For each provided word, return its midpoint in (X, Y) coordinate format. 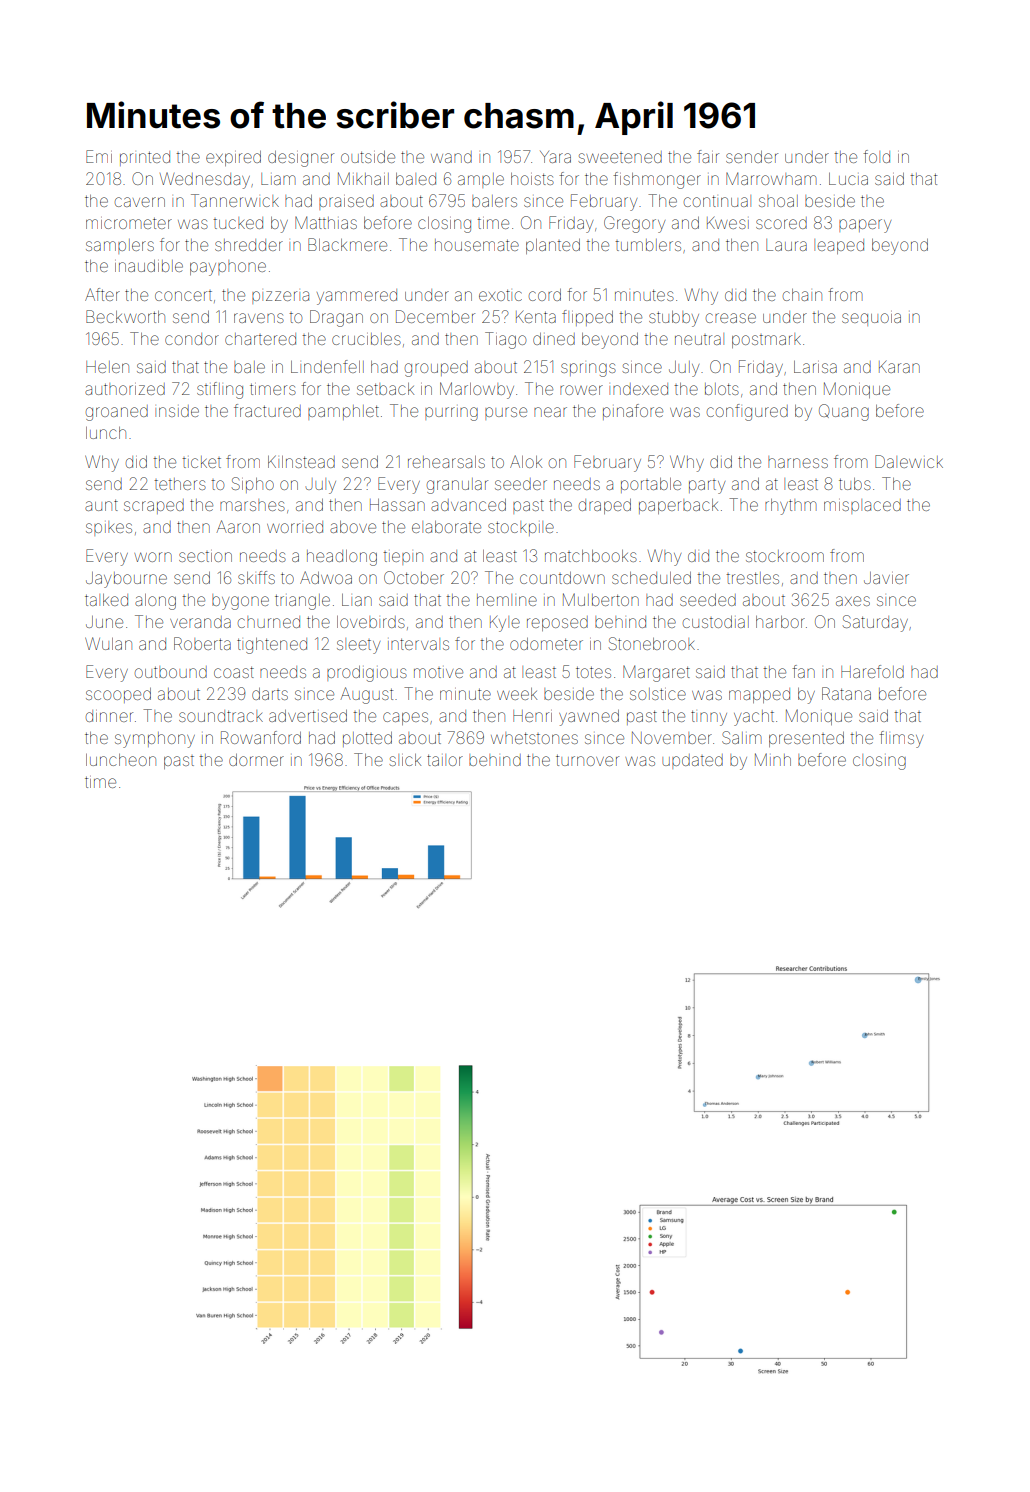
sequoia (871, 319)
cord (545, 295)
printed (145, 158)
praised (346, 202)
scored (781, 223)
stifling (220, 390)
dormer (256, 760)
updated (692, 761)
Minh (773, 759)
